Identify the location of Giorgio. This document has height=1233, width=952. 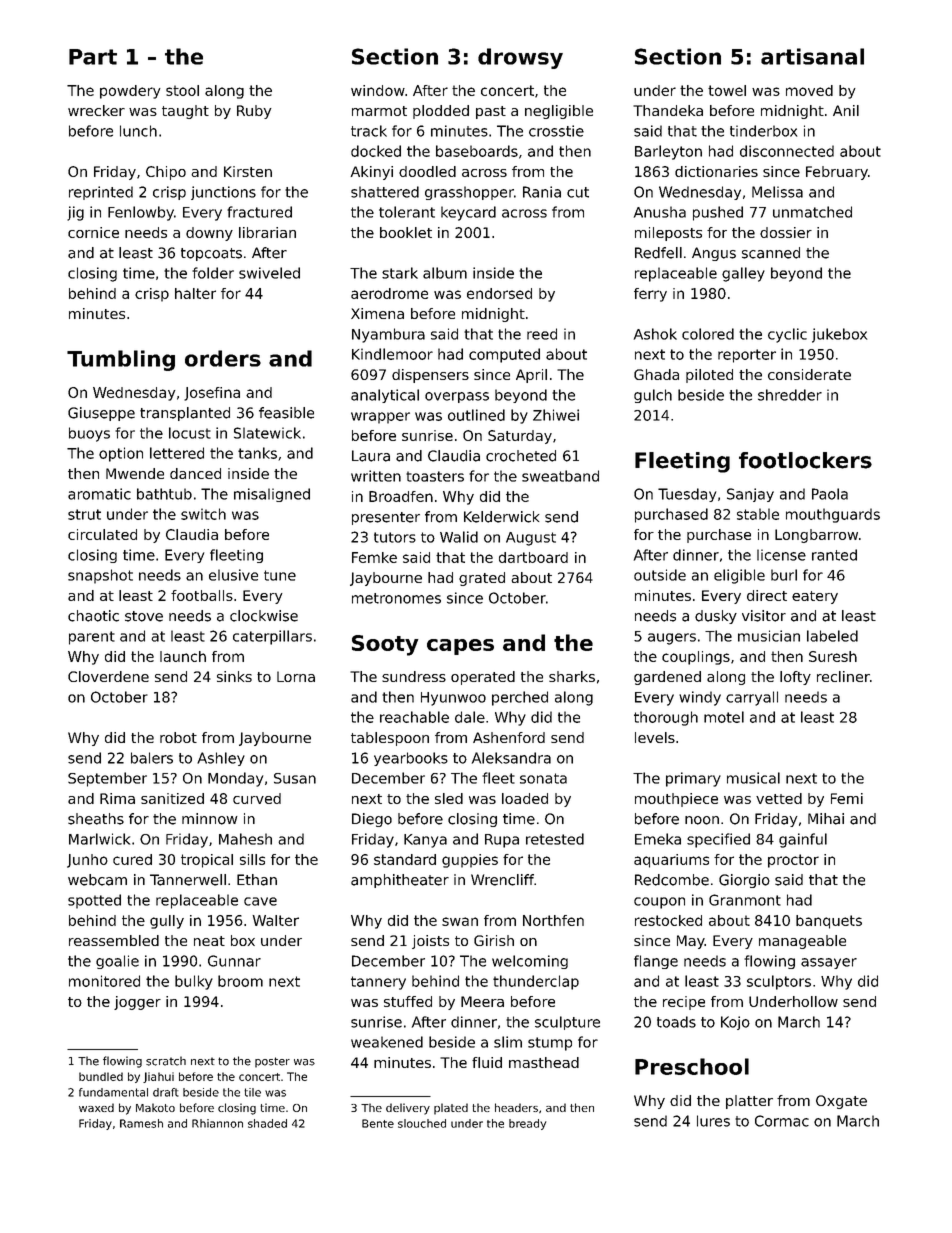
(744, 881).
